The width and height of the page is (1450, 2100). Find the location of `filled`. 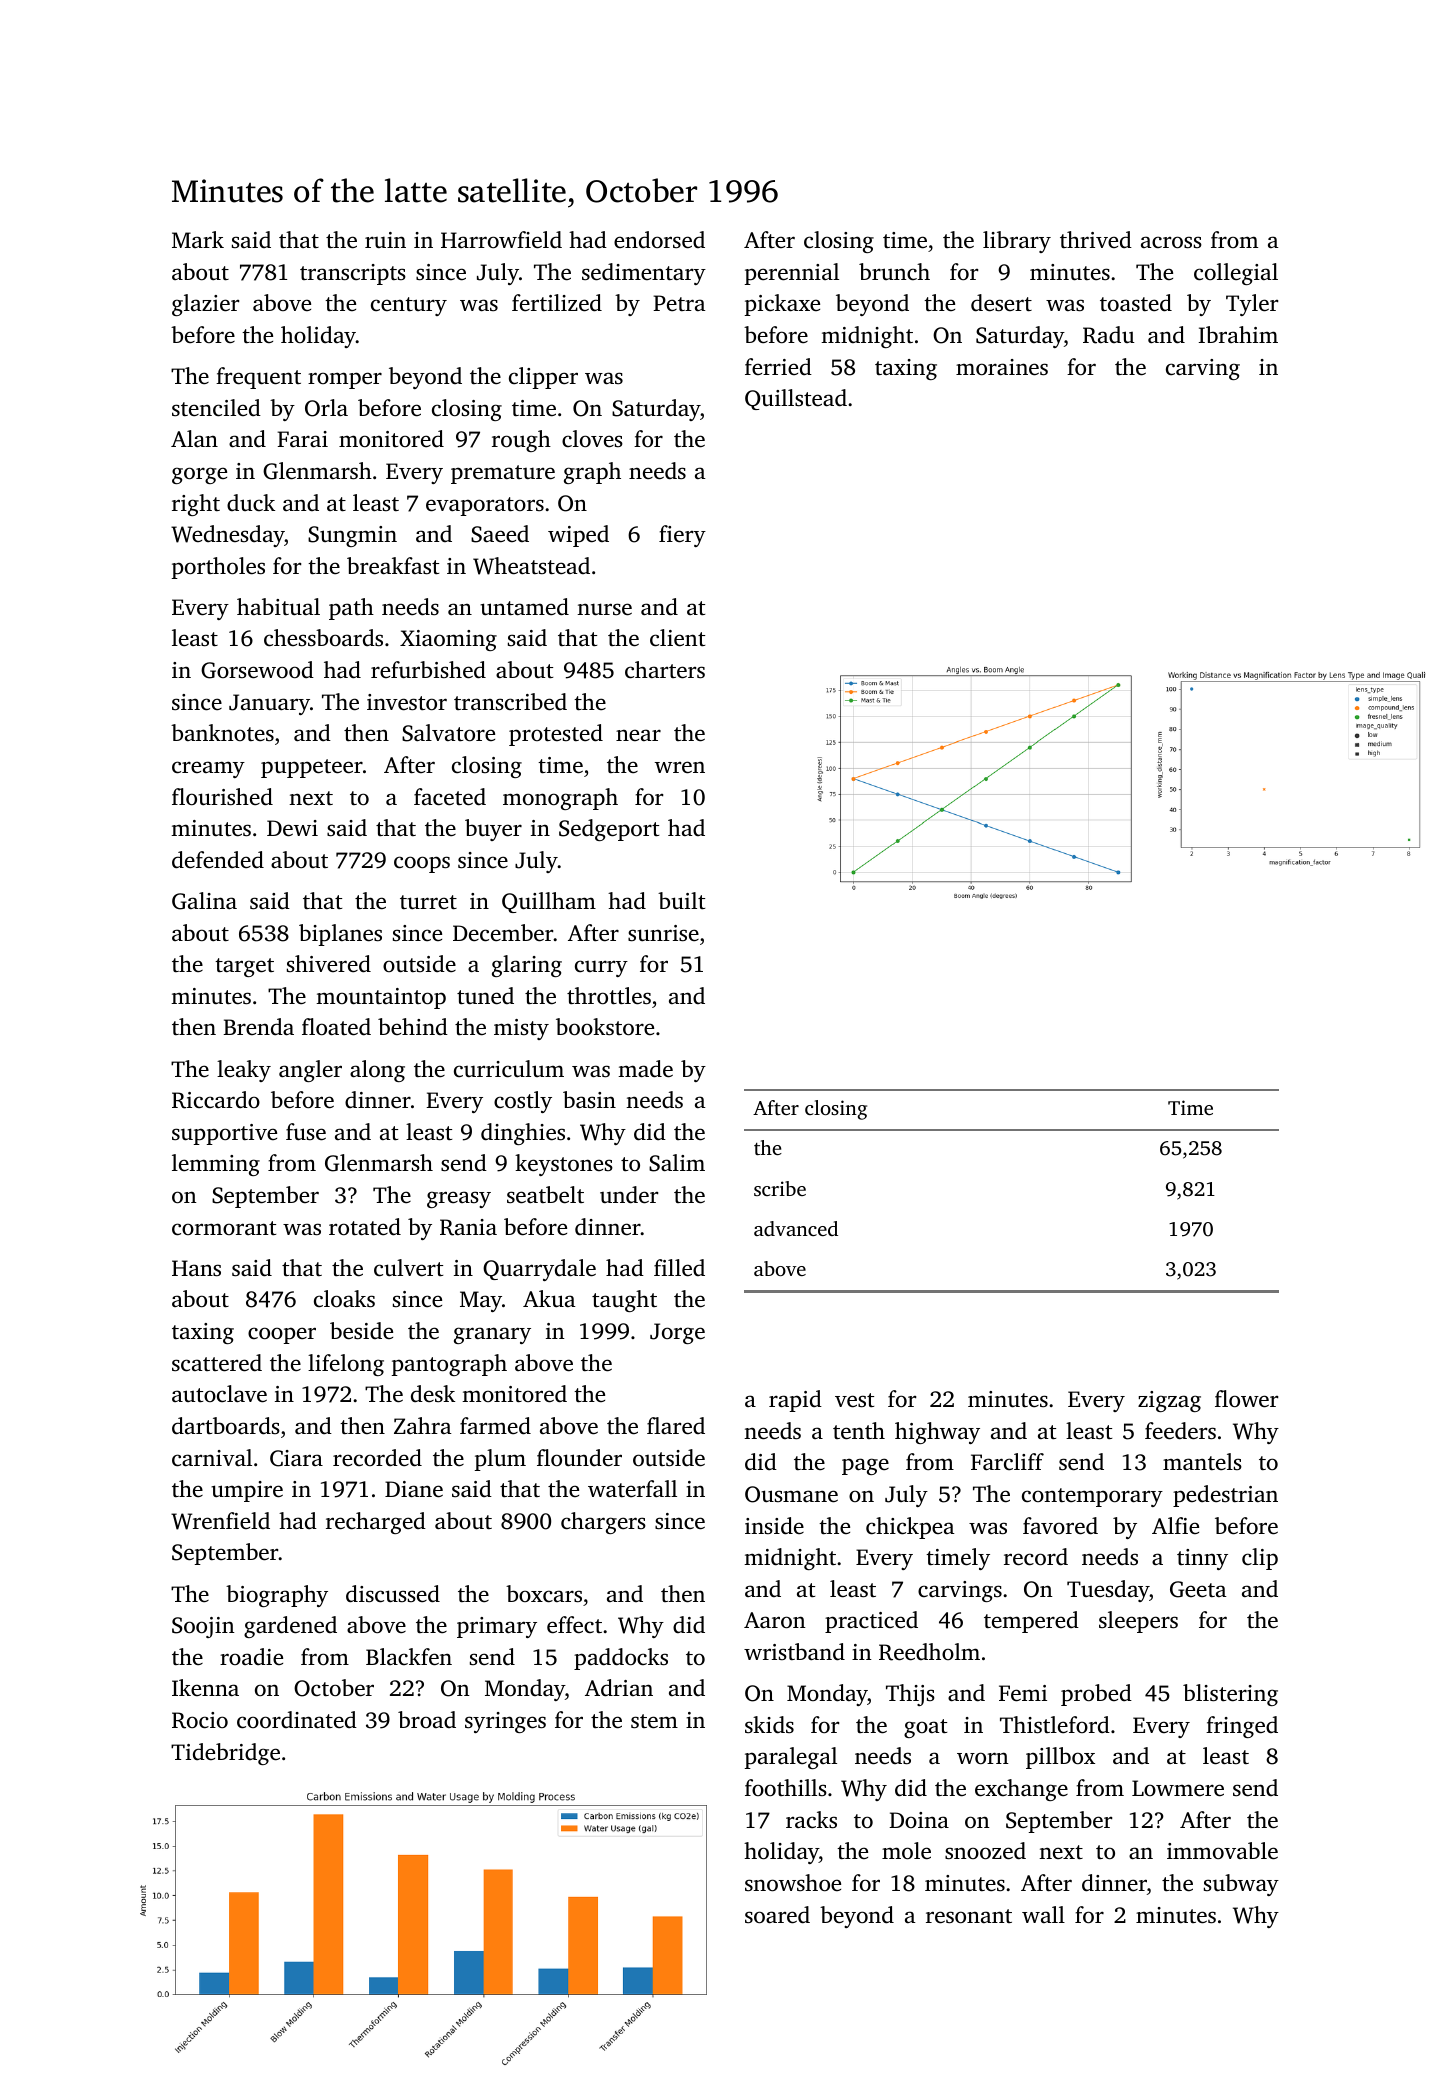

filled is located at coordinates (679, 1268).
